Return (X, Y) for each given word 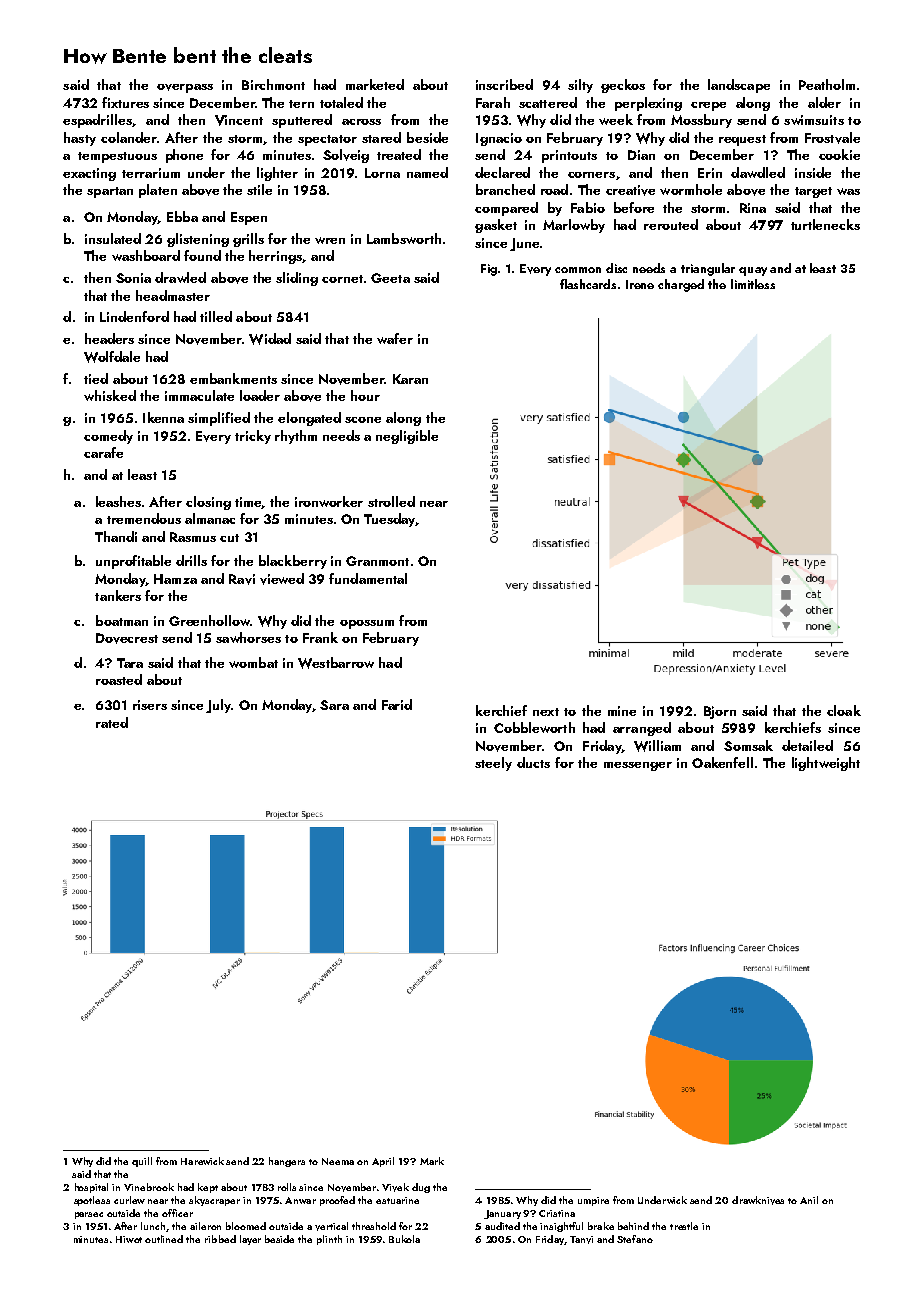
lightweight (826, 764)
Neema (338, 1161)
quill (142, 1162)
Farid (397, 704)
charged (681, 285)
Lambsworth (404, 238)
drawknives (758, 1200)
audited (502, 1226)
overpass (185, 88)
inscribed (504, 84)
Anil (809, 1200)
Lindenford (134, 316)
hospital (91, 1188)
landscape (739, 86)
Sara (334, 705)
